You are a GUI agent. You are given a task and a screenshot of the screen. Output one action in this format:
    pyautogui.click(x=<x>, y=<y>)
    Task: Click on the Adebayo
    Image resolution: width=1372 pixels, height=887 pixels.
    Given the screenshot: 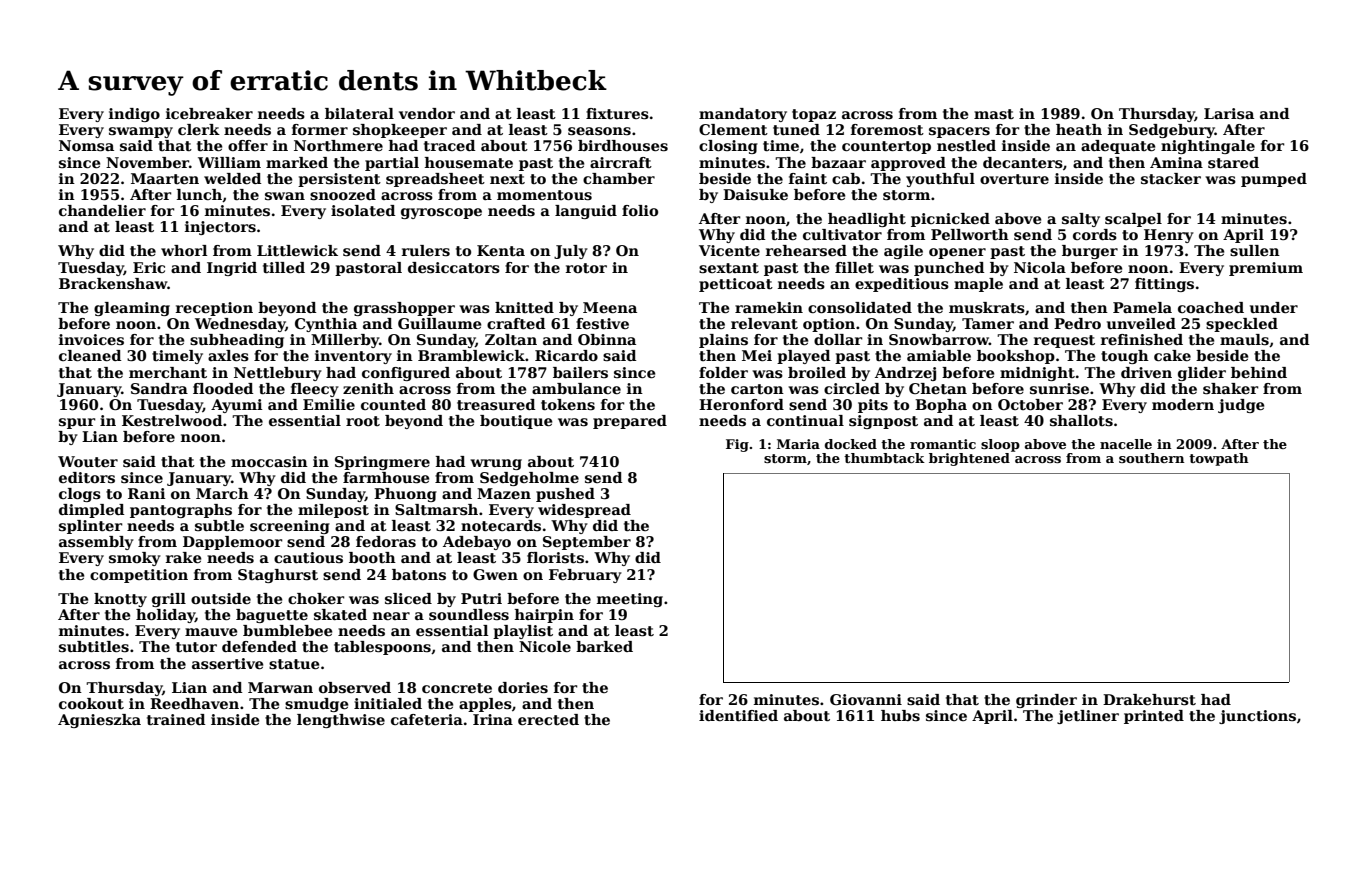 What is the action you would take?
    pyautogui.click(x=477, y=543)
